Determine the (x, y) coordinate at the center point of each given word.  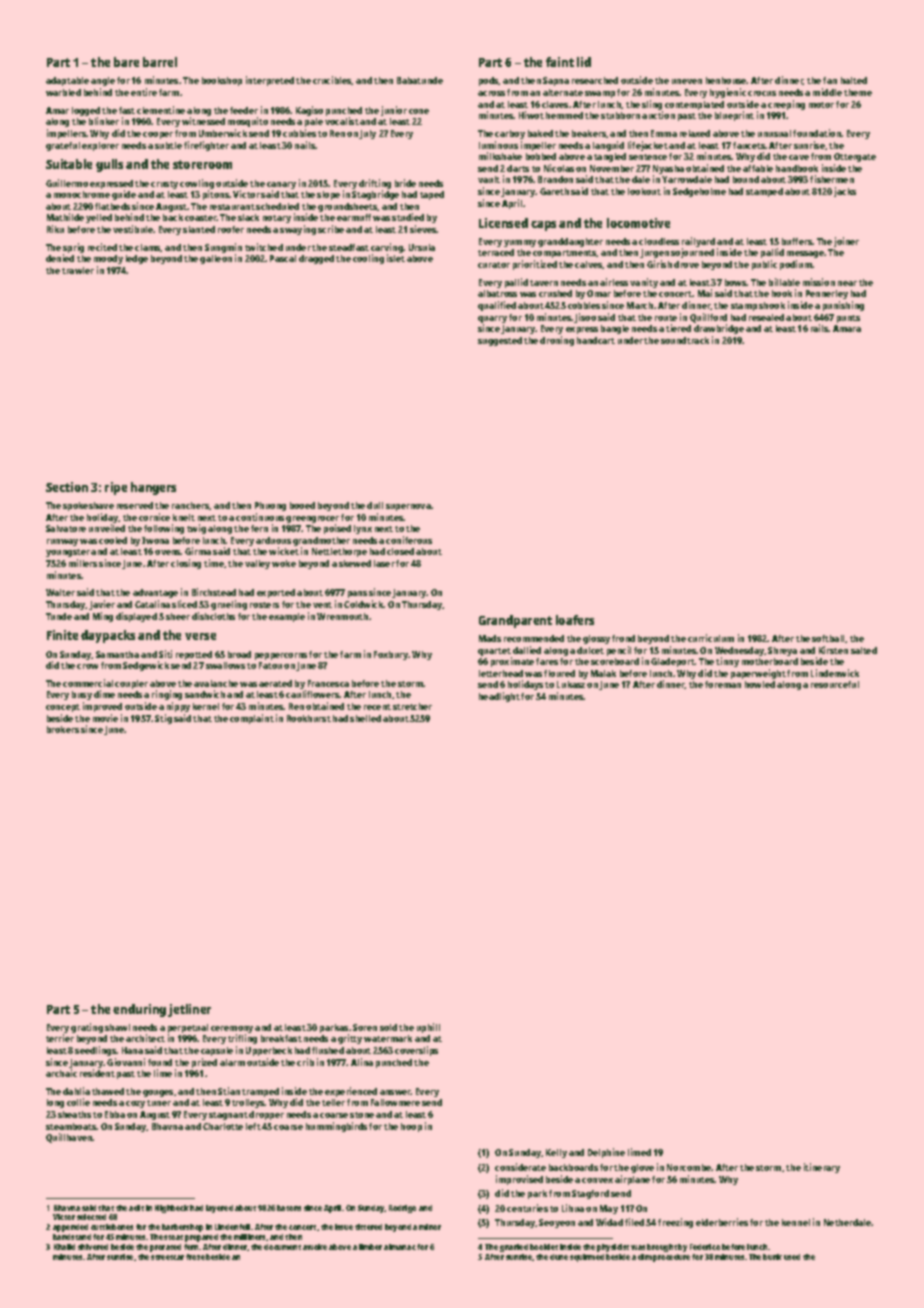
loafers (575, 620)
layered (219, 1209)
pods (489, 81)
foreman (723, 684)
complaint (252, 719)
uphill (428, 1028)
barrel (160, 62)
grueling (229, 605)
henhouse (726, 80)
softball (828, 638)
